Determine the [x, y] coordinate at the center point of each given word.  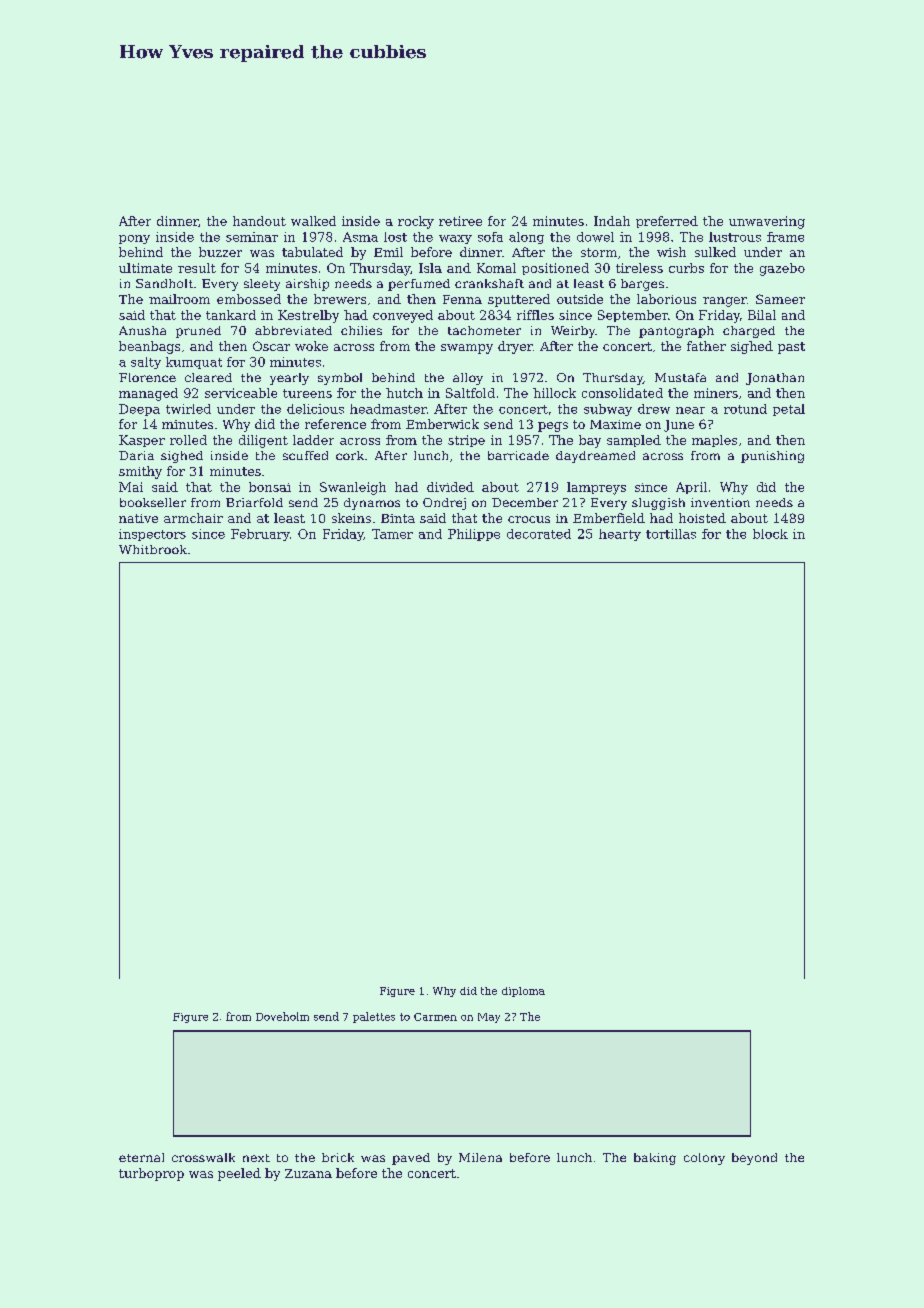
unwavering [767, 222]
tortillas [671, 534]
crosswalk [203, 1157]
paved [411, 1159]
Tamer [392, 534]
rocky [416, 222]
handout [259, 221]
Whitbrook [153, 549]
